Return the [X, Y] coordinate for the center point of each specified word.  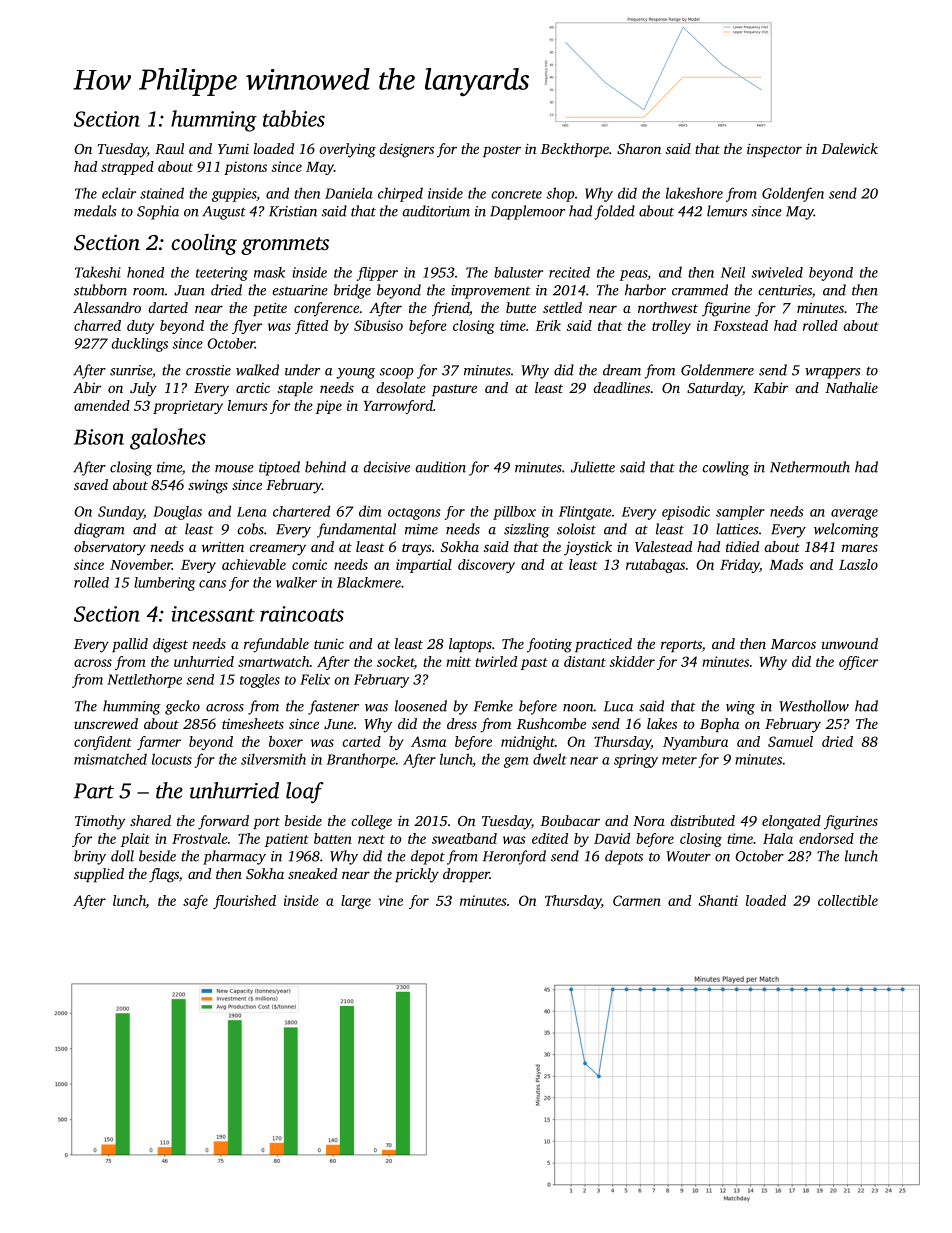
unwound [850, 643]
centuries [785, 290]
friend [450, 309]
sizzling [527, 530]
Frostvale [200, 838]
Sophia [158, 212]
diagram [99, 530]
